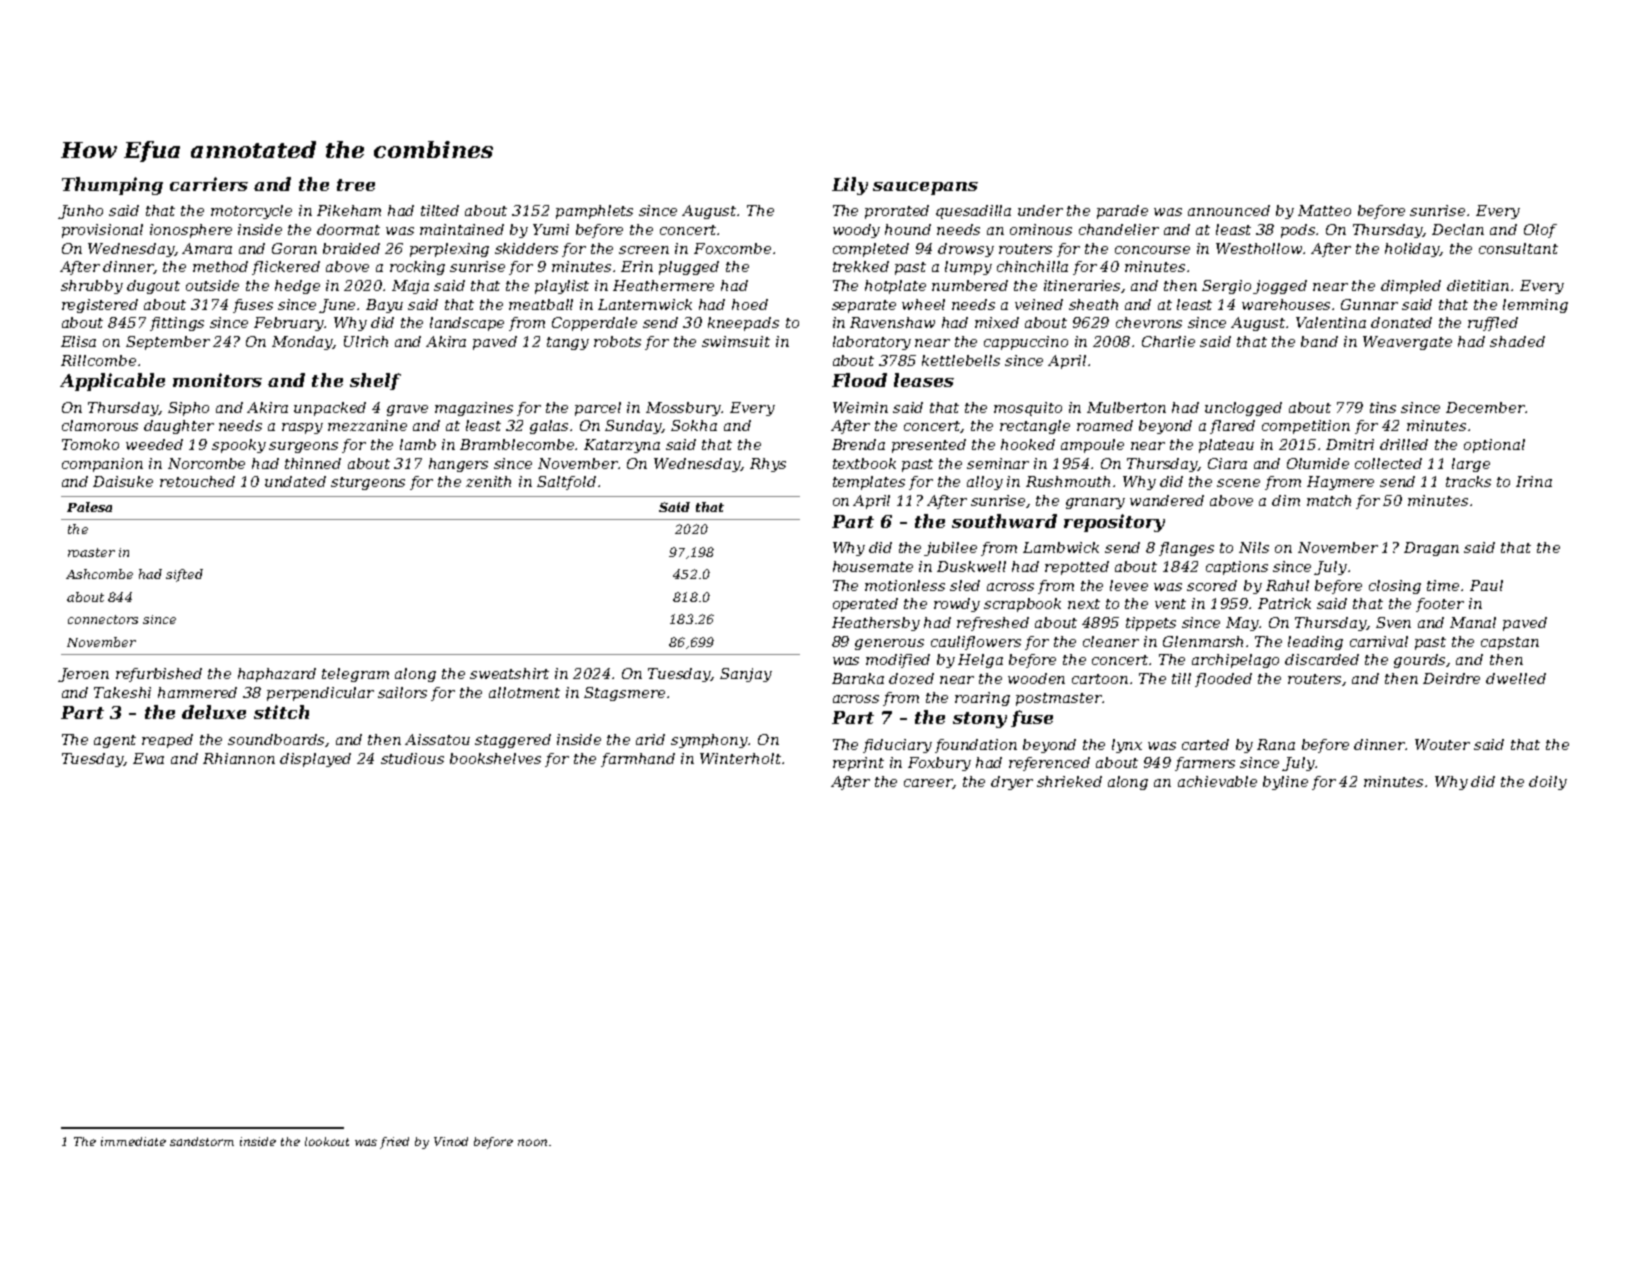 The image size is (1632, 1261). Describe the element at coordinates (644, 250) in the image. I see `screen` at that location.
